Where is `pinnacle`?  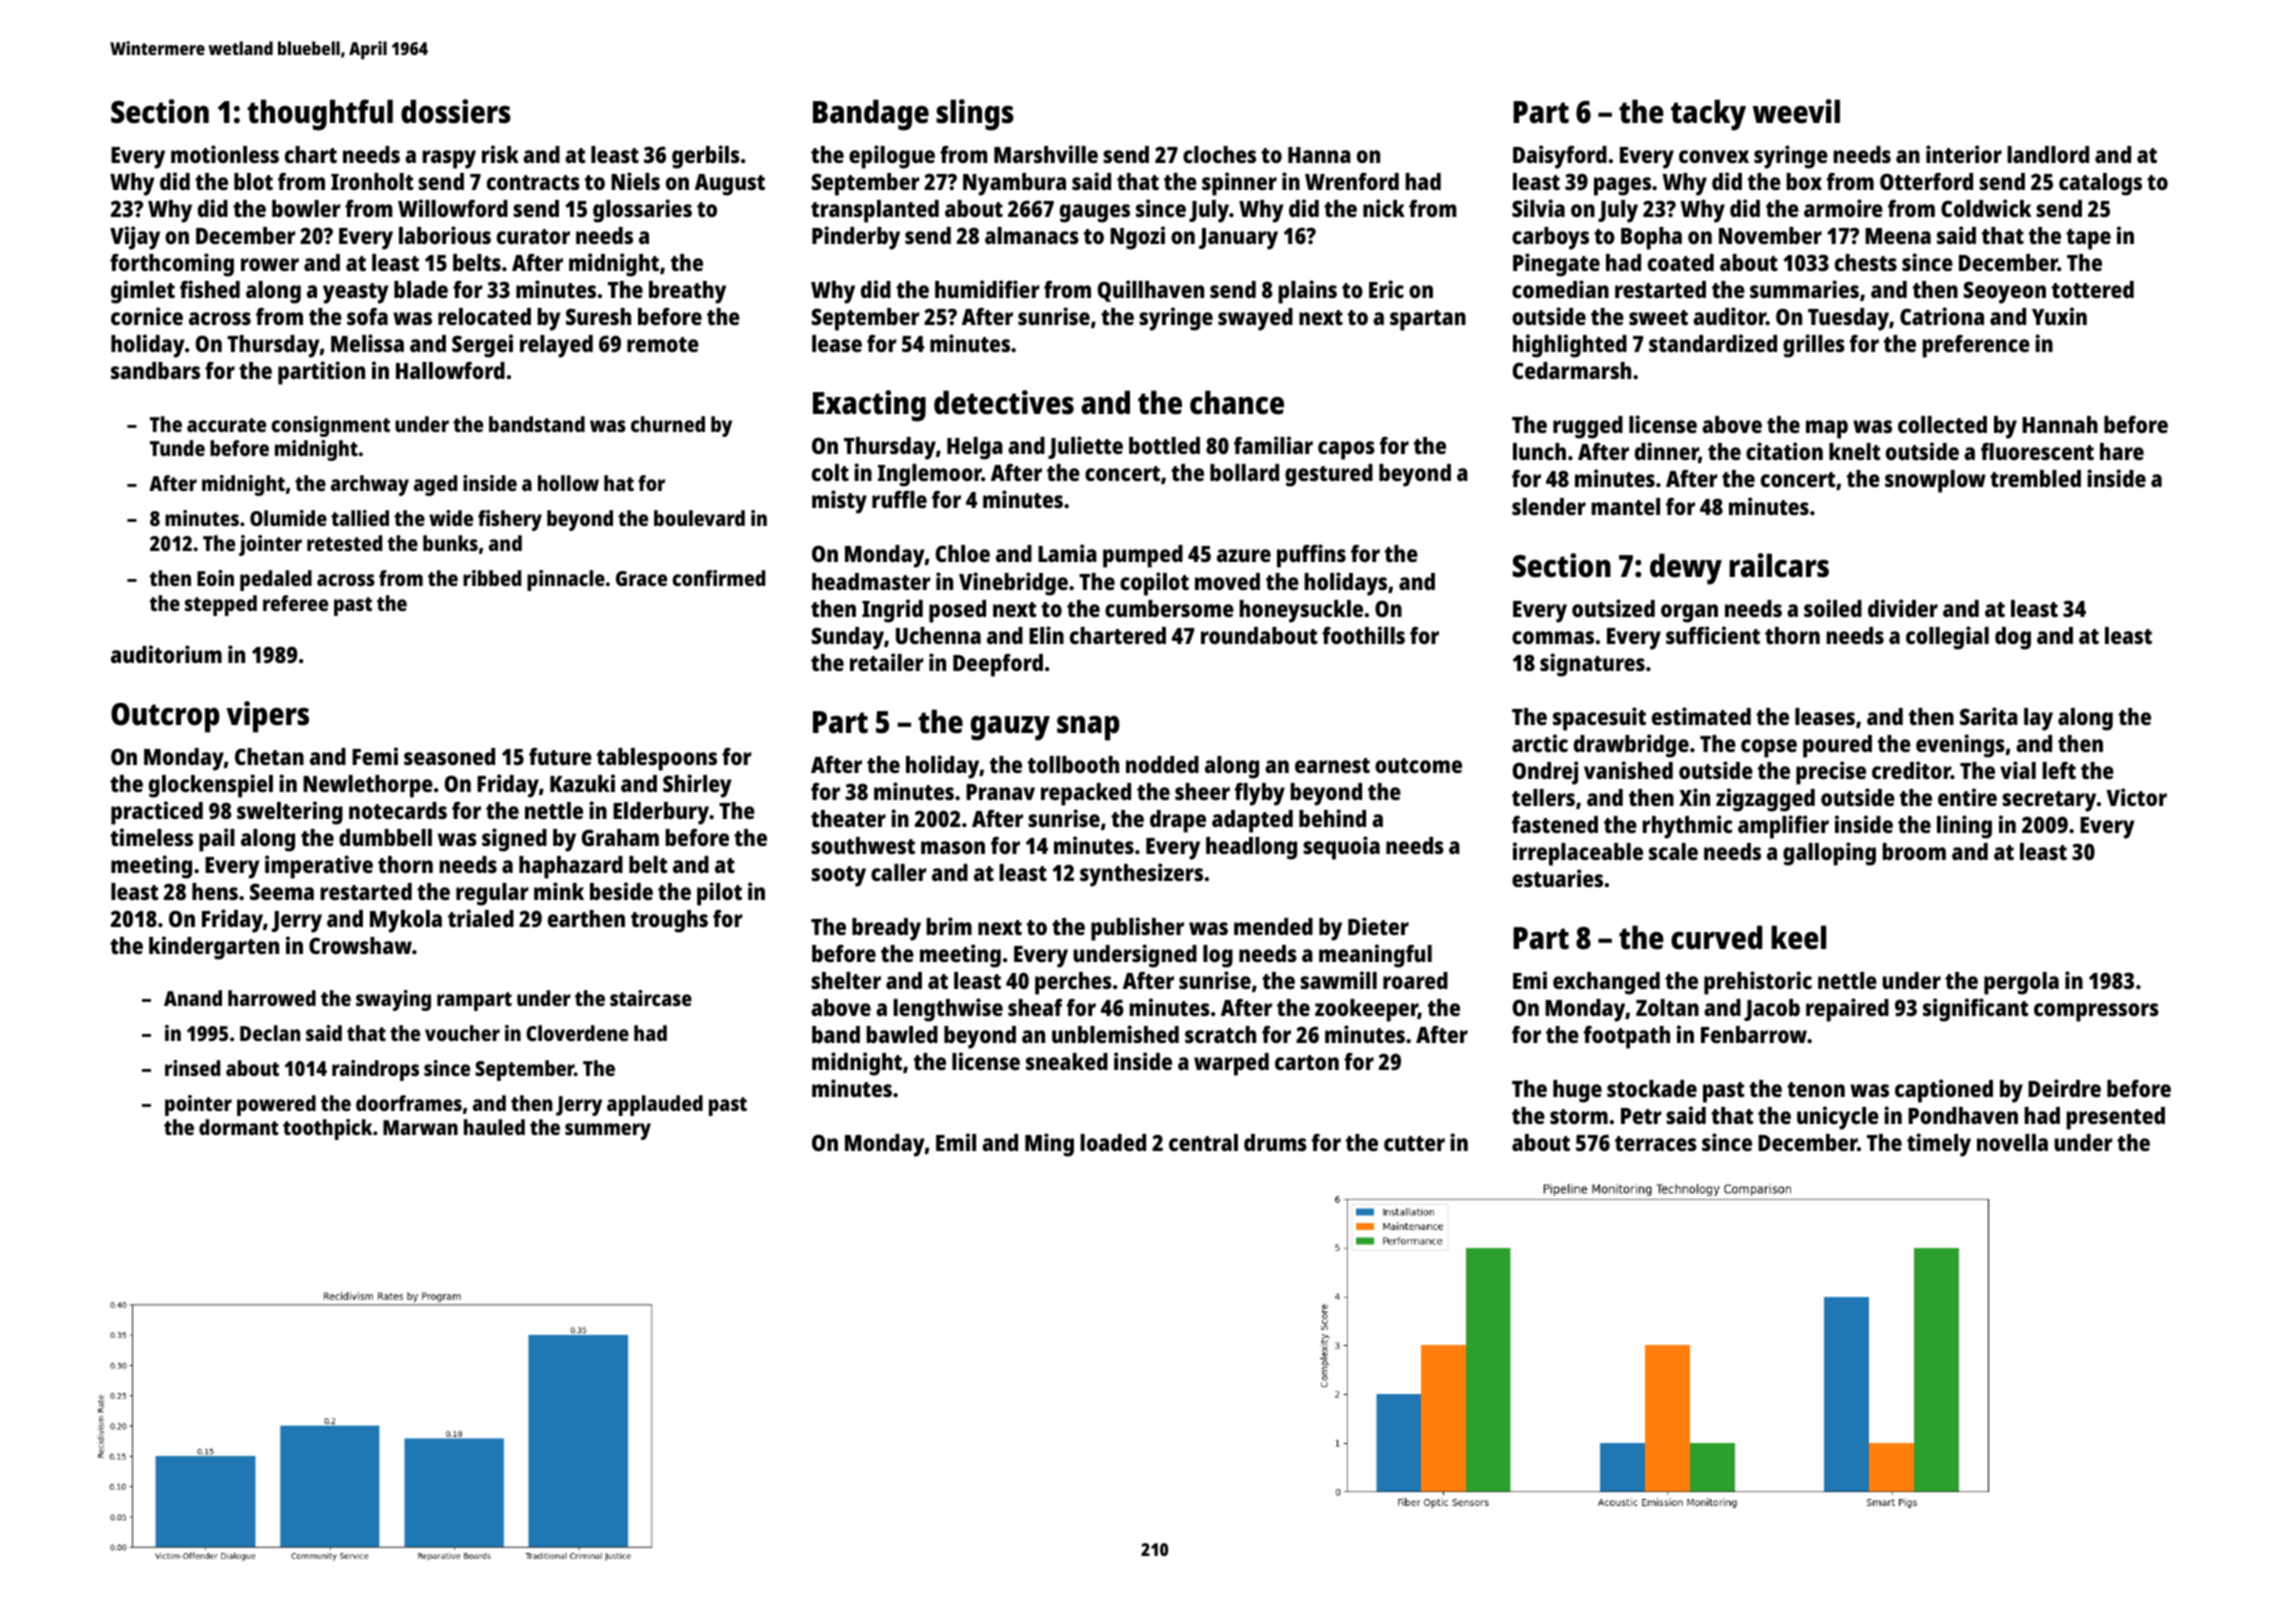 pinnacle is located at coordinates (566, 580).
